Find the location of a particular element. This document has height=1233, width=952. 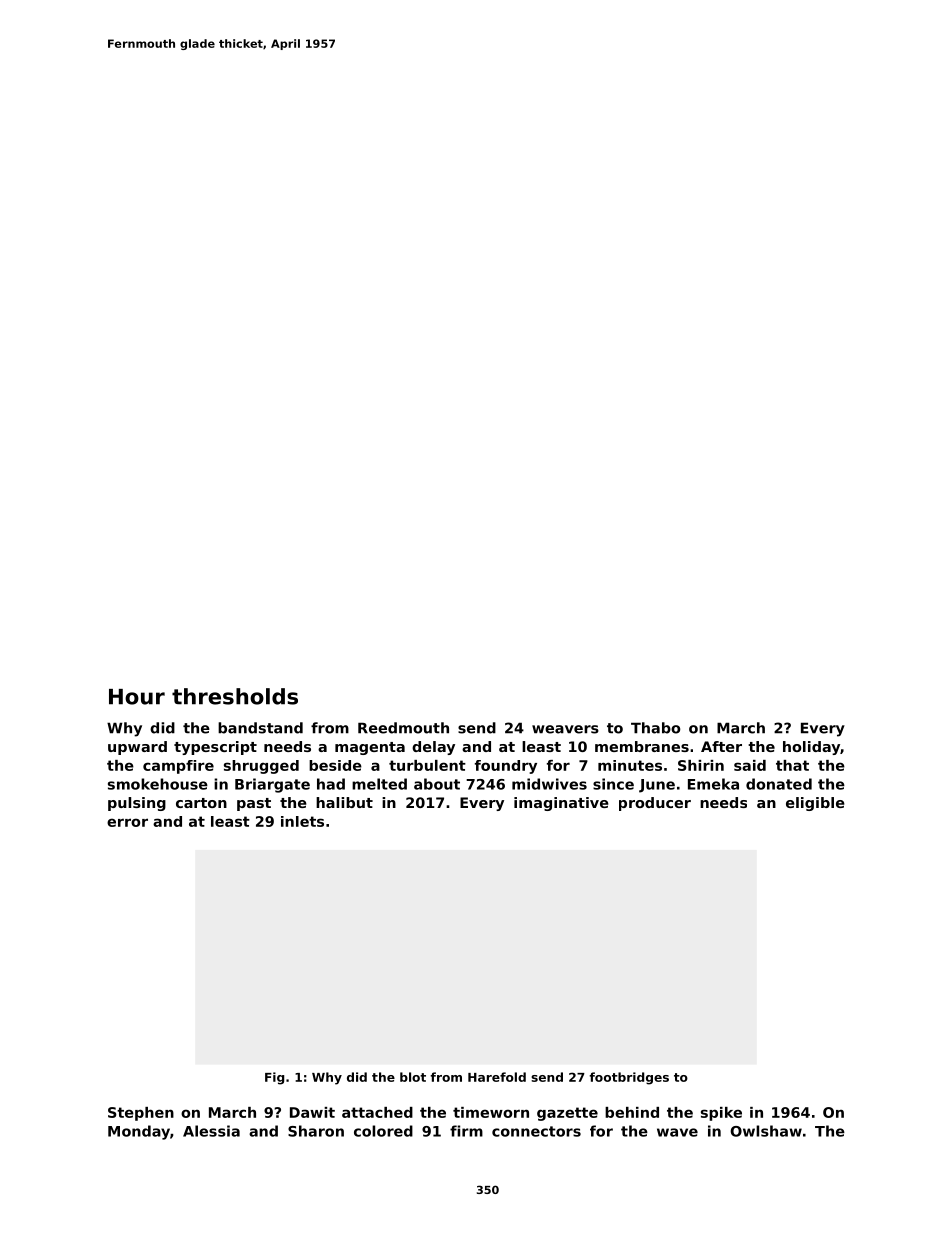

Fig is located at coordinates (274, 1078).
